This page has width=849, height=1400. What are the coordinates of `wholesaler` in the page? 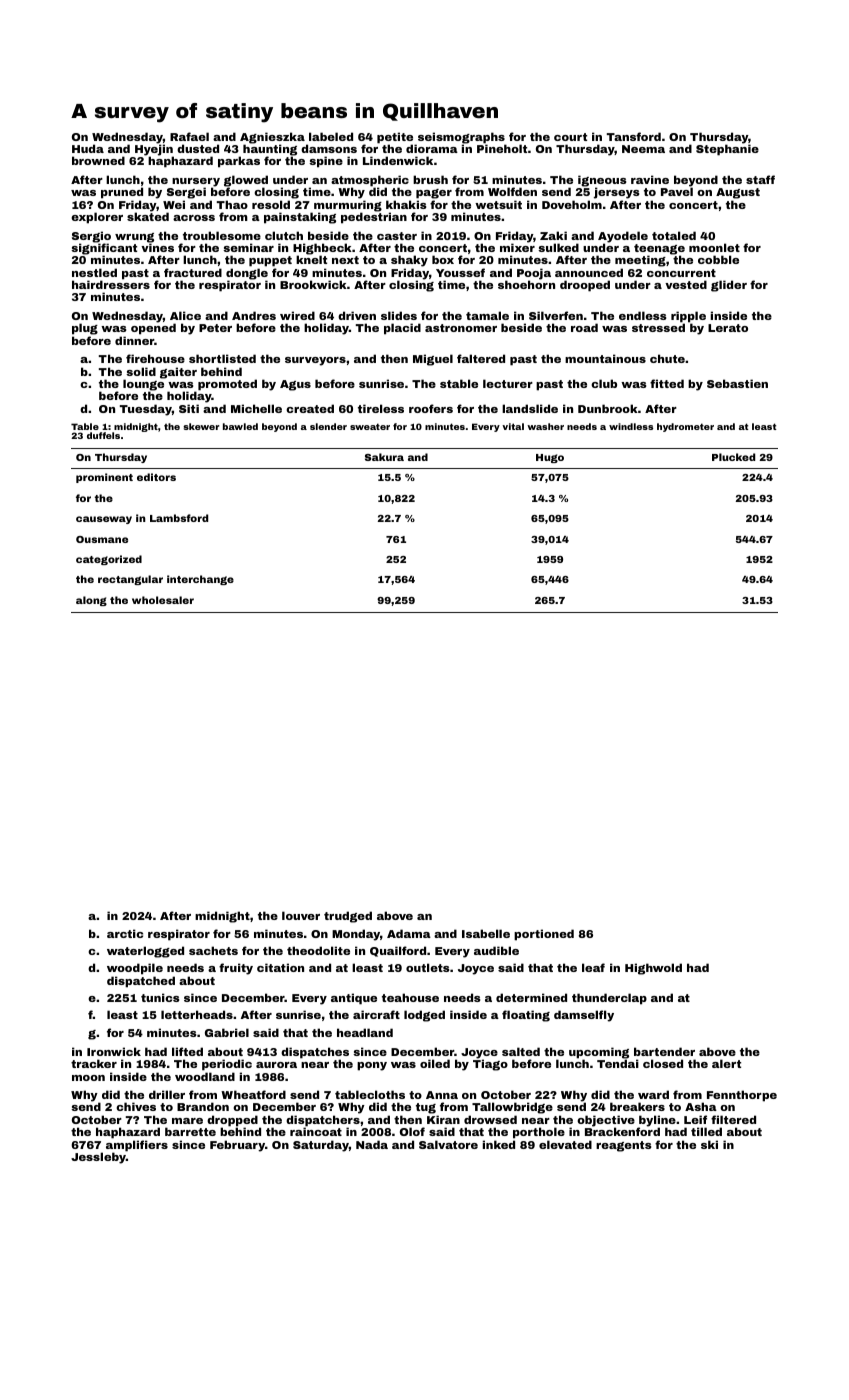 It's located at (163, 600).
